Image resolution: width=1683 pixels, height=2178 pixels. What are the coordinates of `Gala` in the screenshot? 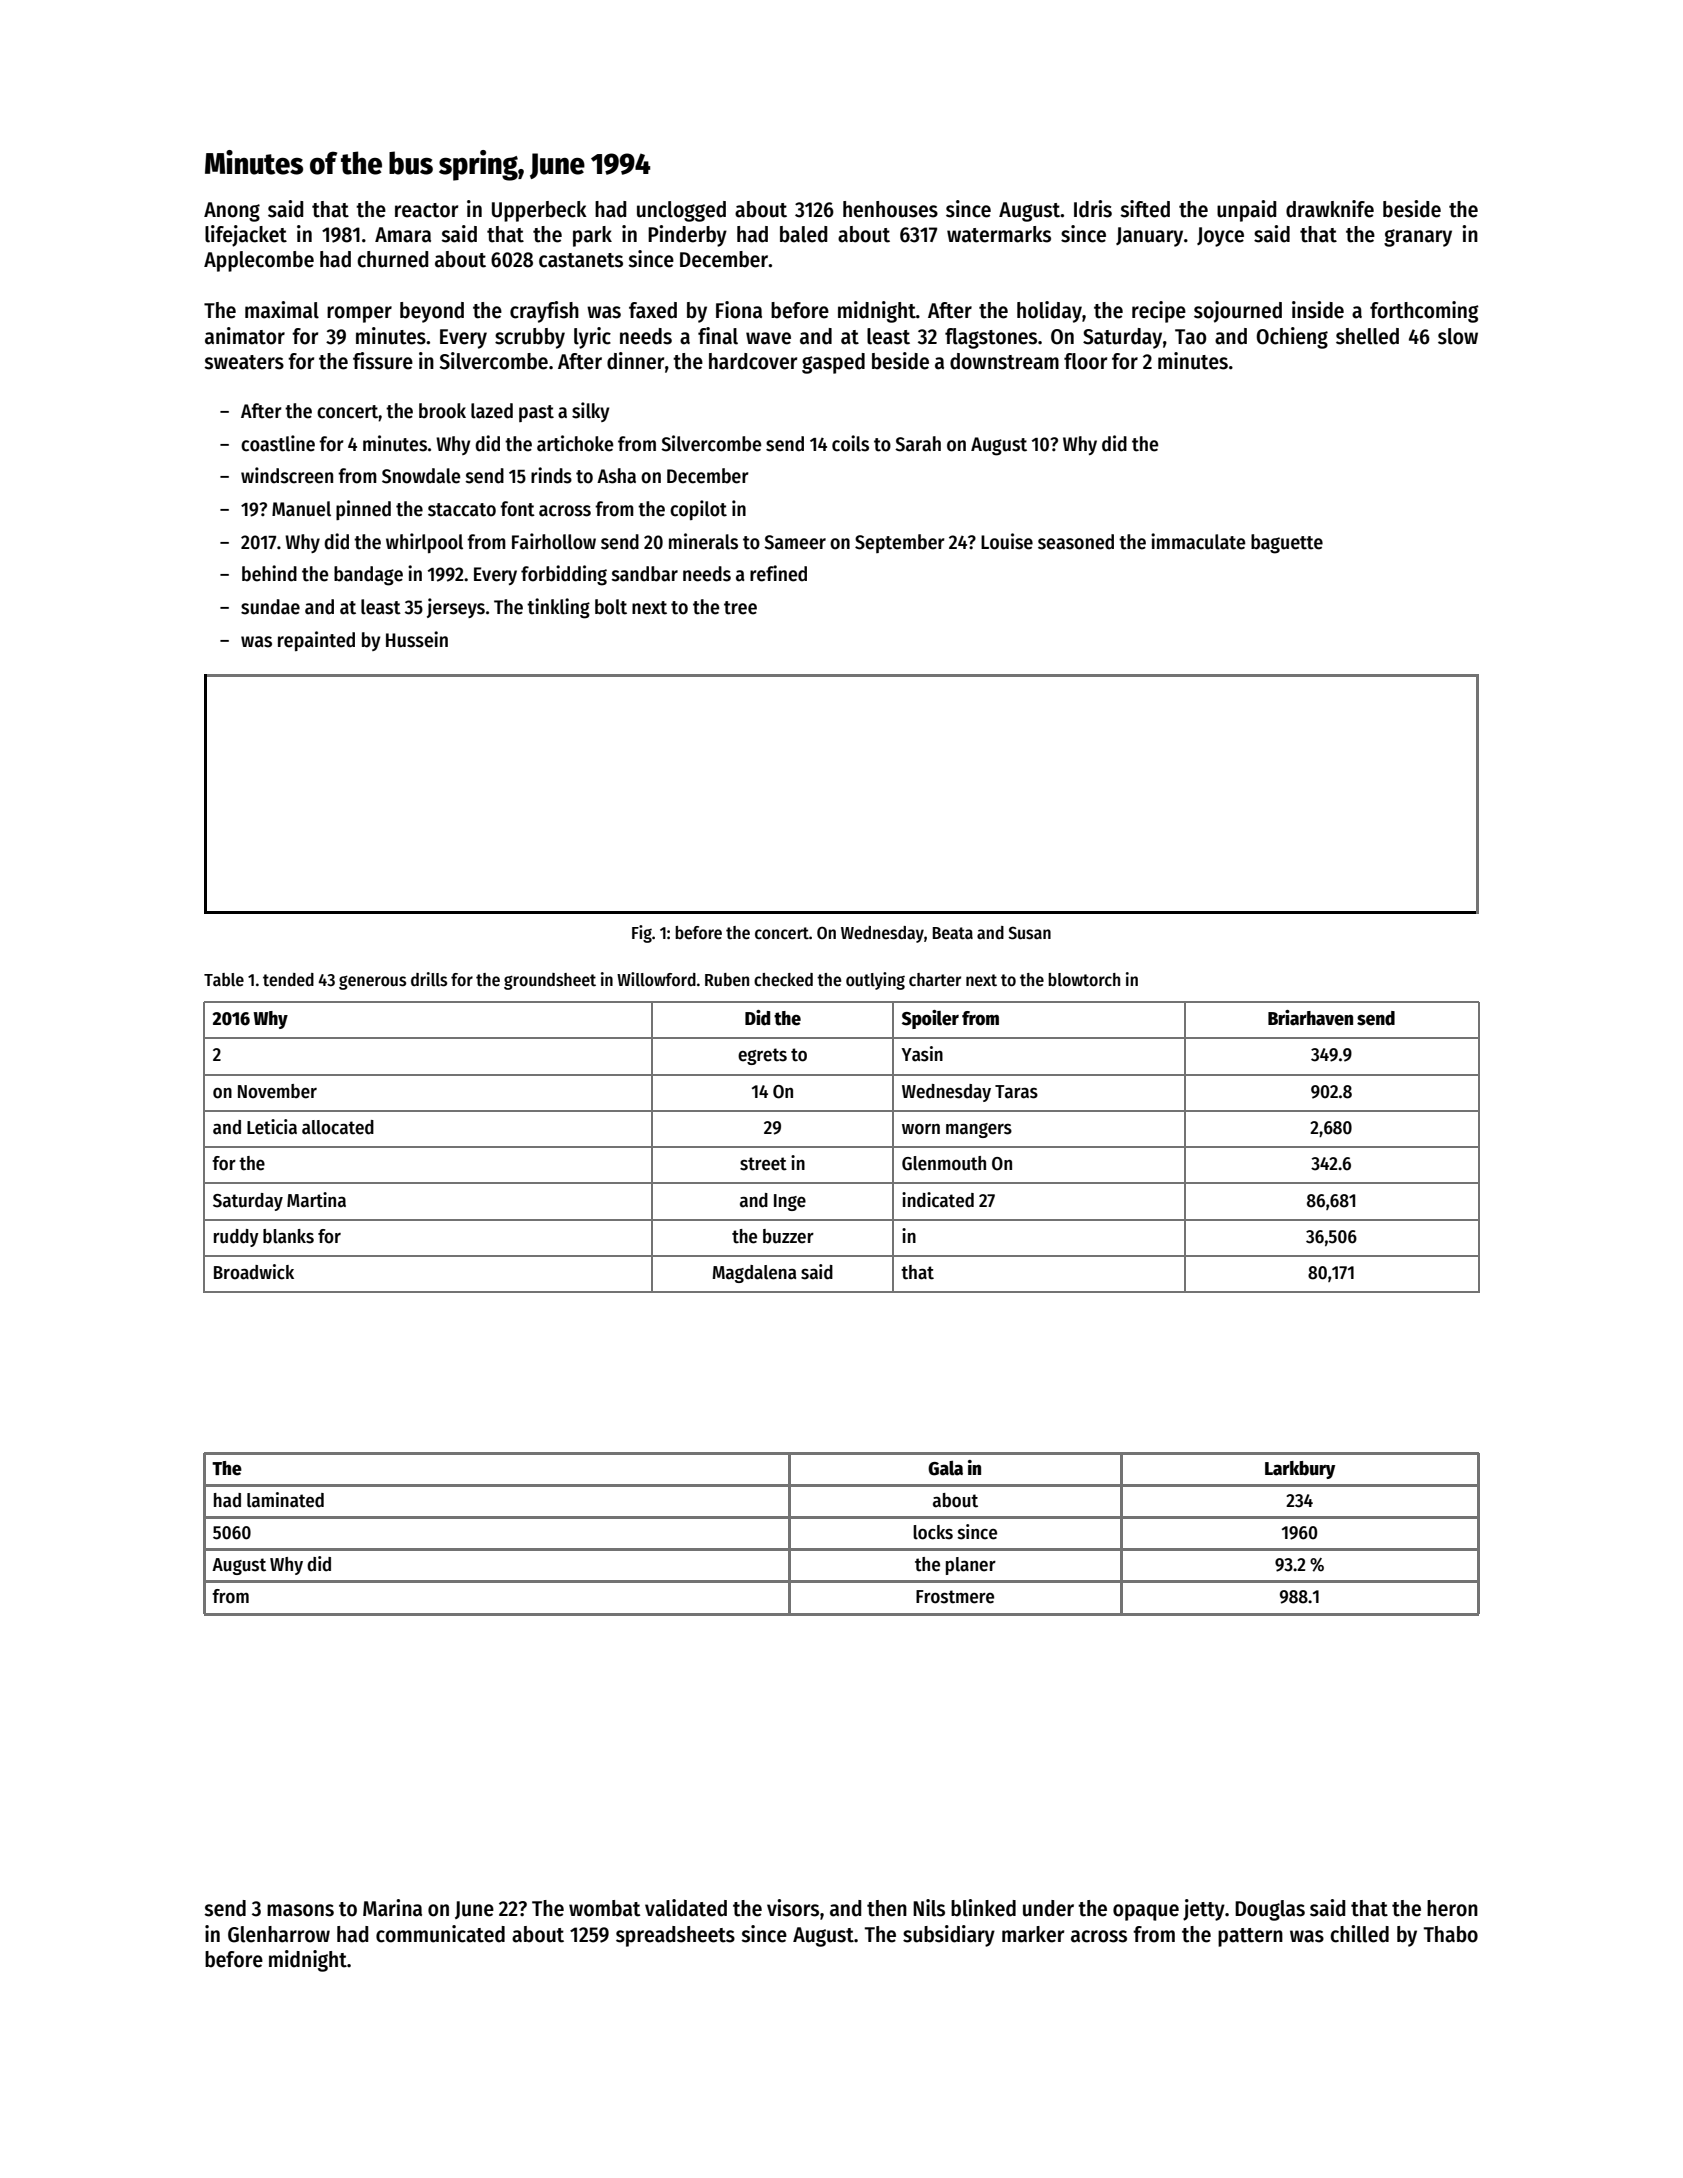 It's located at (945, 1468).
